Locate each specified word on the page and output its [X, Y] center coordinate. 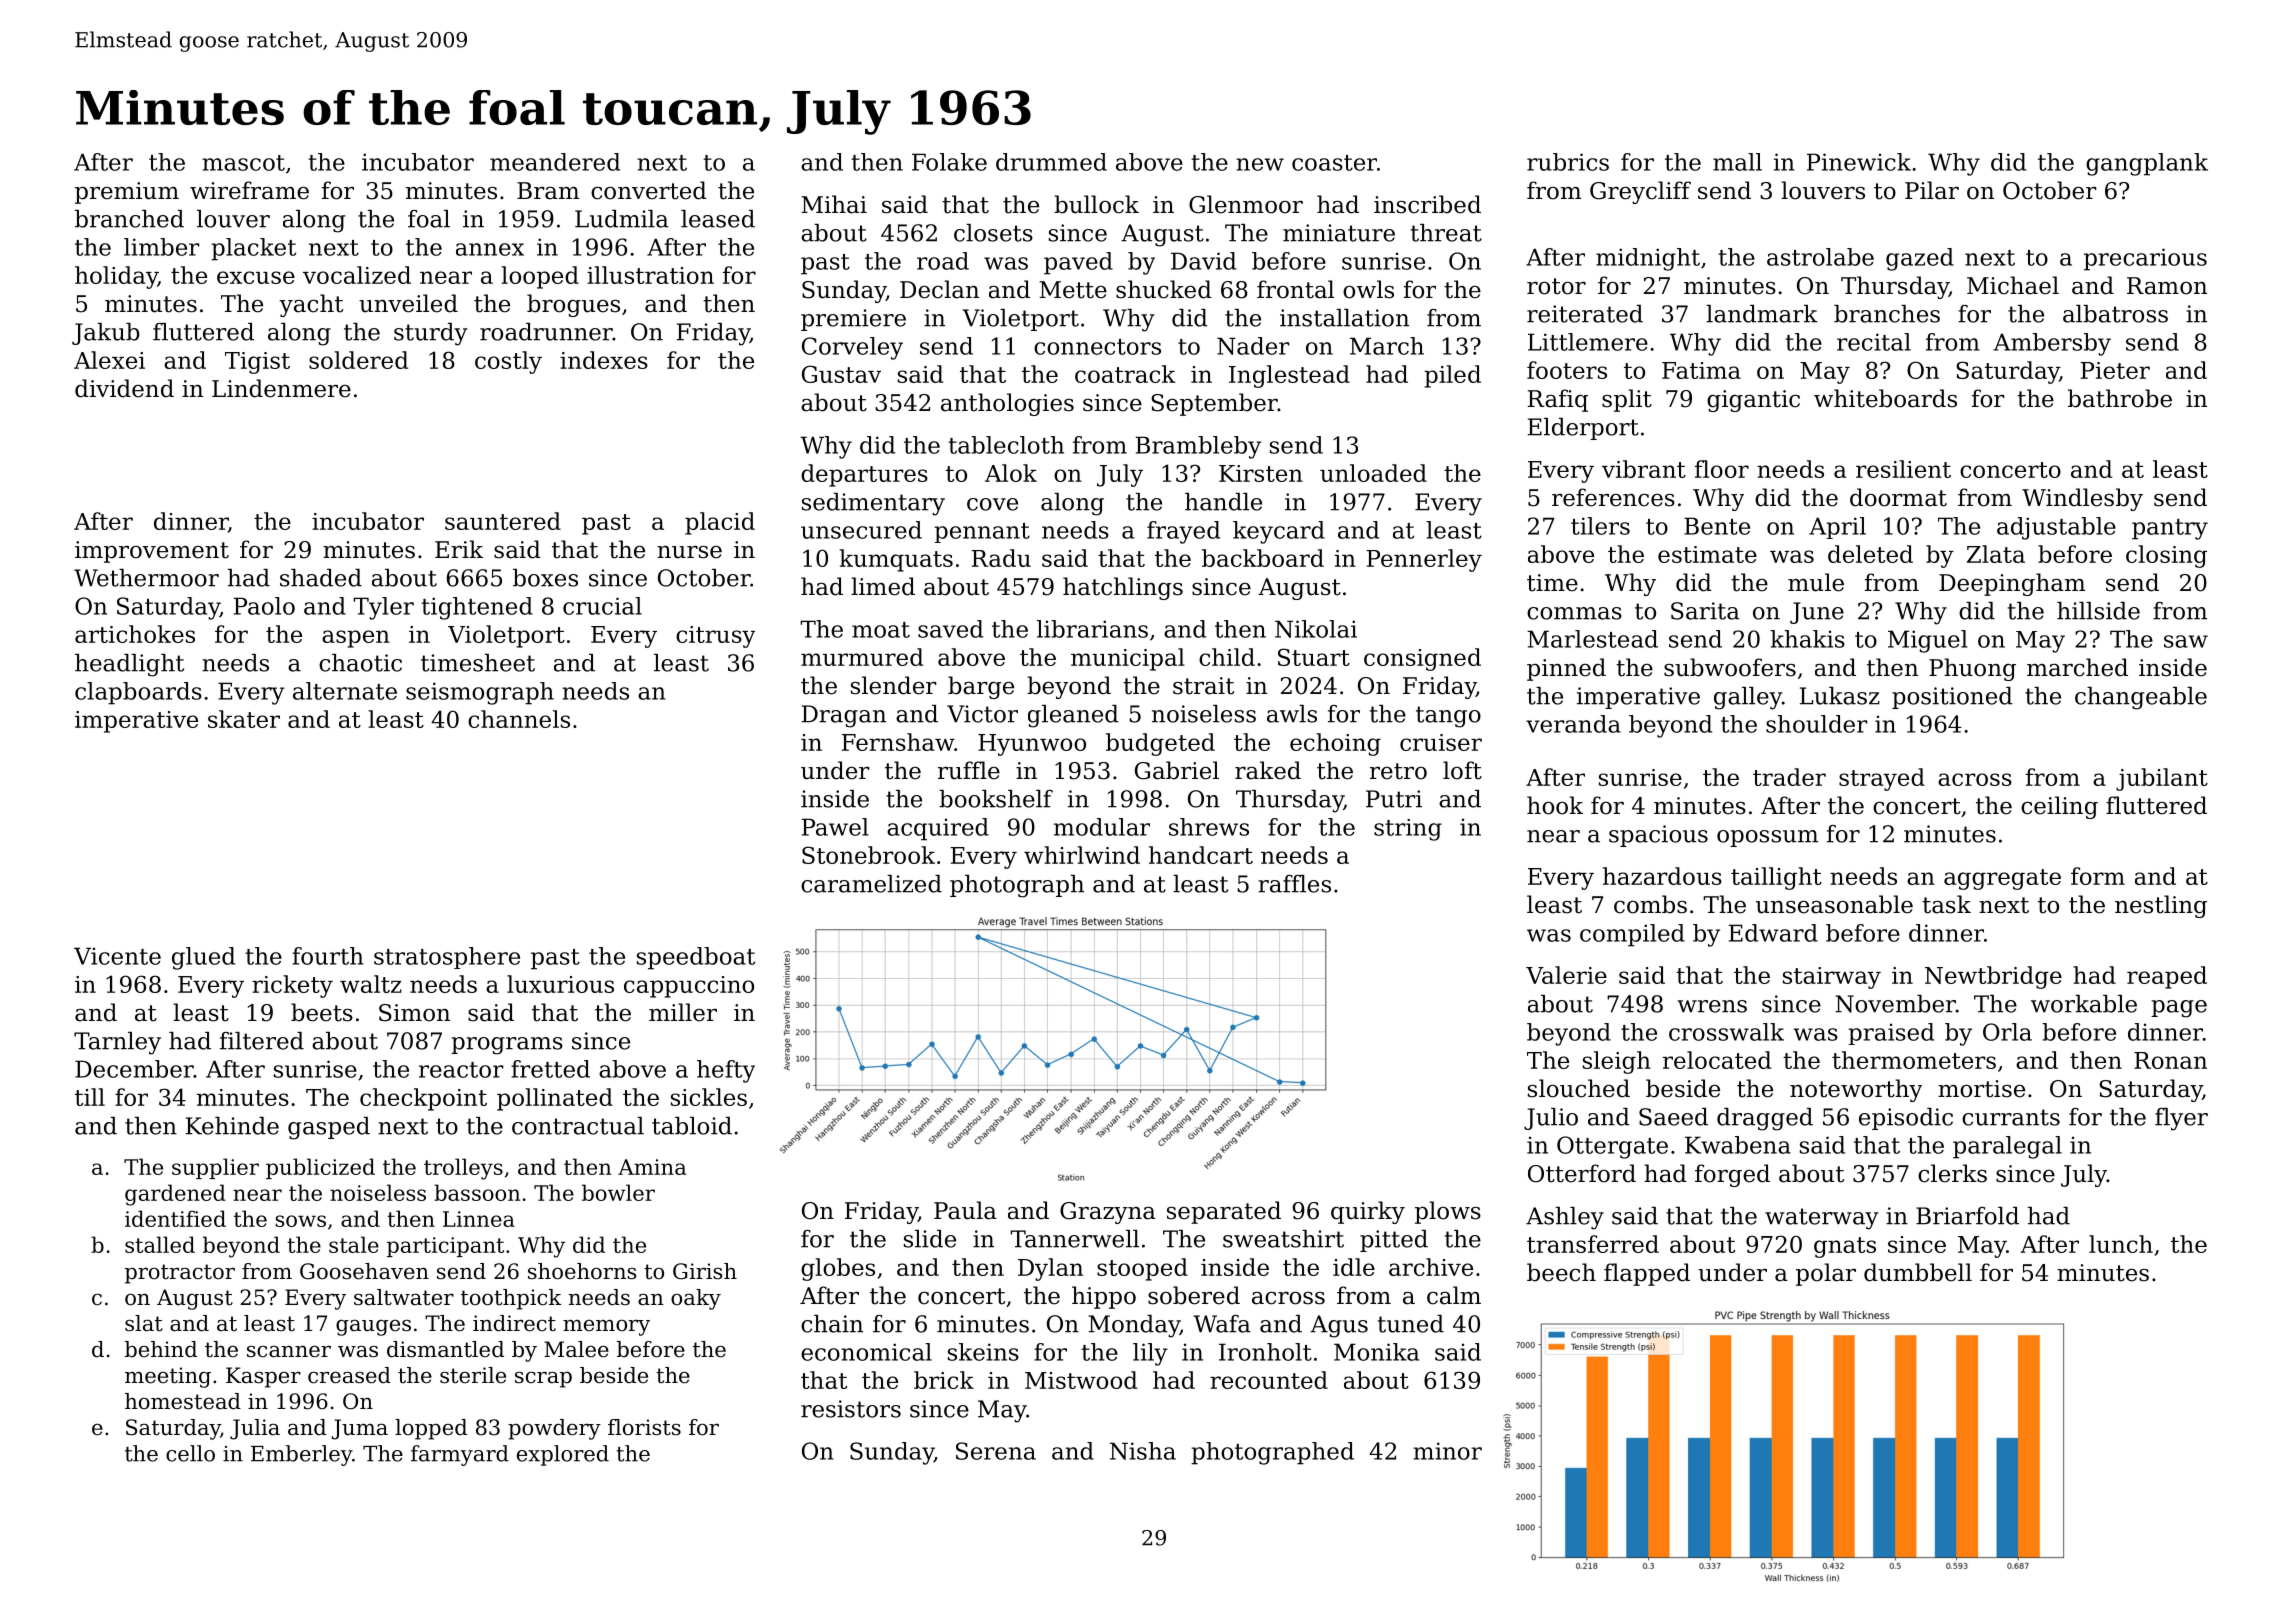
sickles [709, 1097]
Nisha [1143, 1451]
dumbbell [1918, 1272]
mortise [1981, 1089]
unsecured [861, 530]
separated [1224, 1212]
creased [349, 1375]
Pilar [1932, 190]
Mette [1073, 290]
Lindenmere [281, 388]
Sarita [1705, 611]
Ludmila [622, 219]
